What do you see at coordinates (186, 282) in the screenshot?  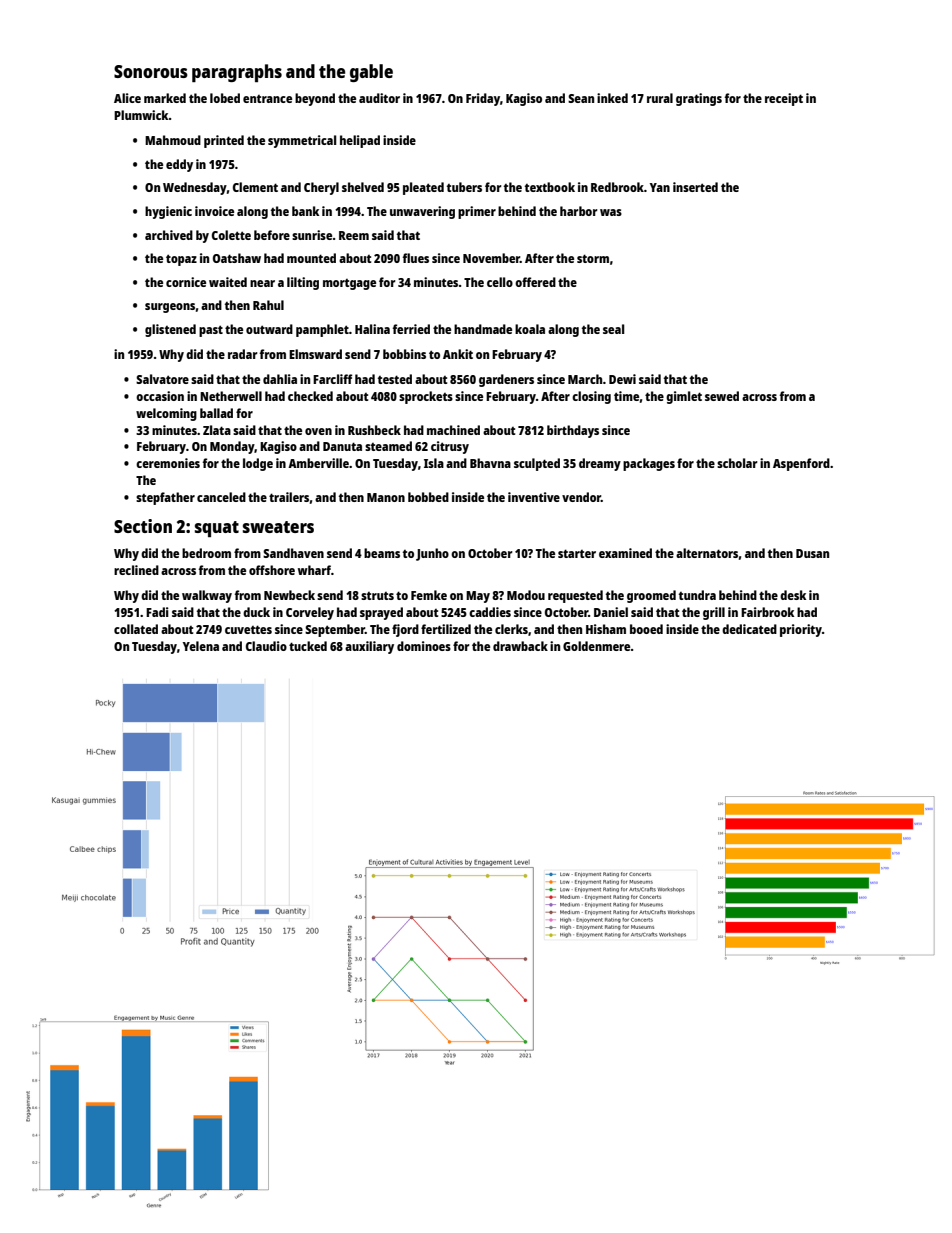 I see `cornice` at bounding box center [186, 282].
